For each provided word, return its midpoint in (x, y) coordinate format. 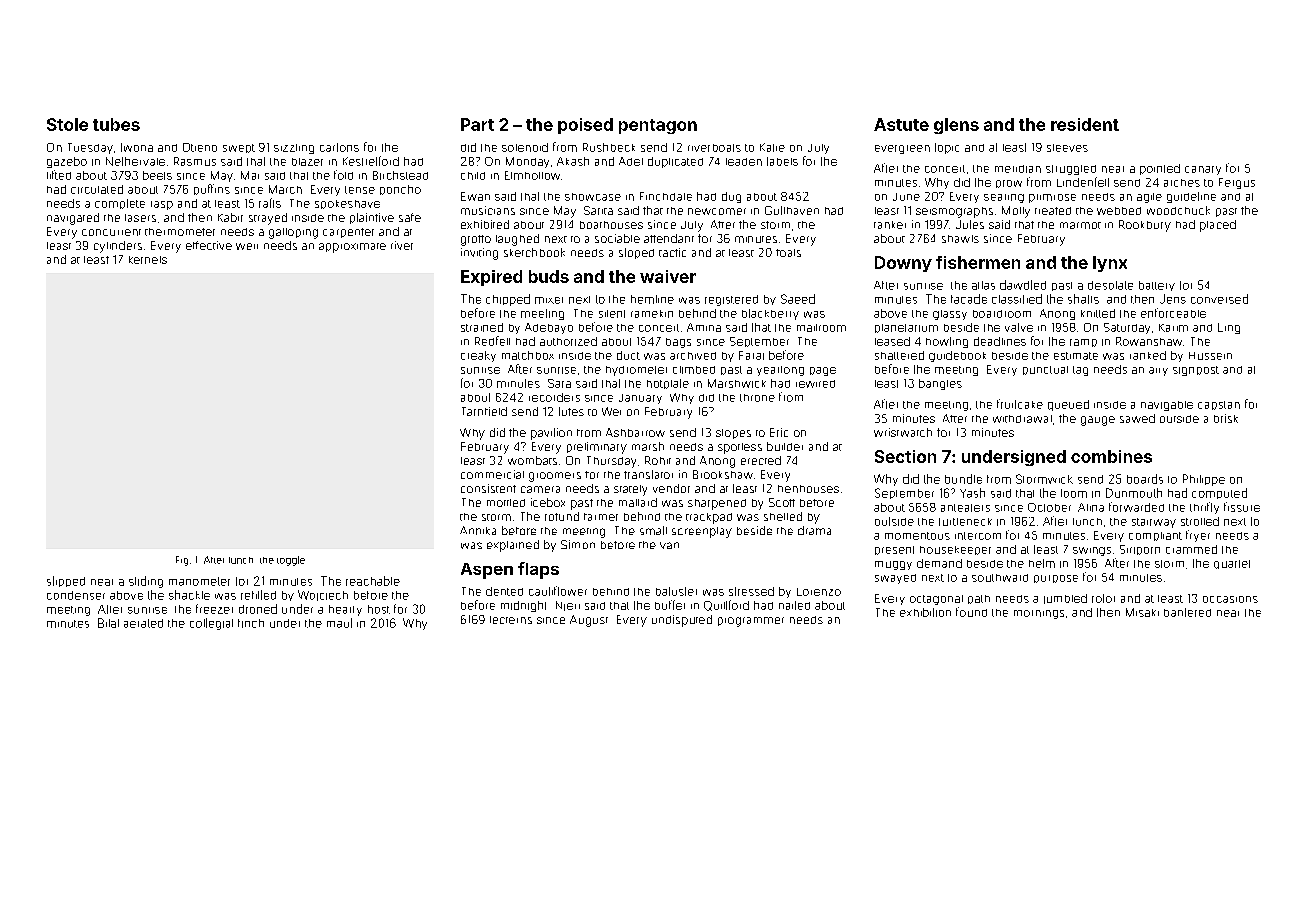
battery (1157, 286)
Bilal (108, 623)
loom (1074, 493)
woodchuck (1178, 210)
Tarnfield (484, 411)
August (589, 621)
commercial (492, 474)
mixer (549, 300)
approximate (352, 248)
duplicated (675, 162)
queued (1068, 405)
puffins (212, 189)
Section (905, 456)
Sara (559, 383)
